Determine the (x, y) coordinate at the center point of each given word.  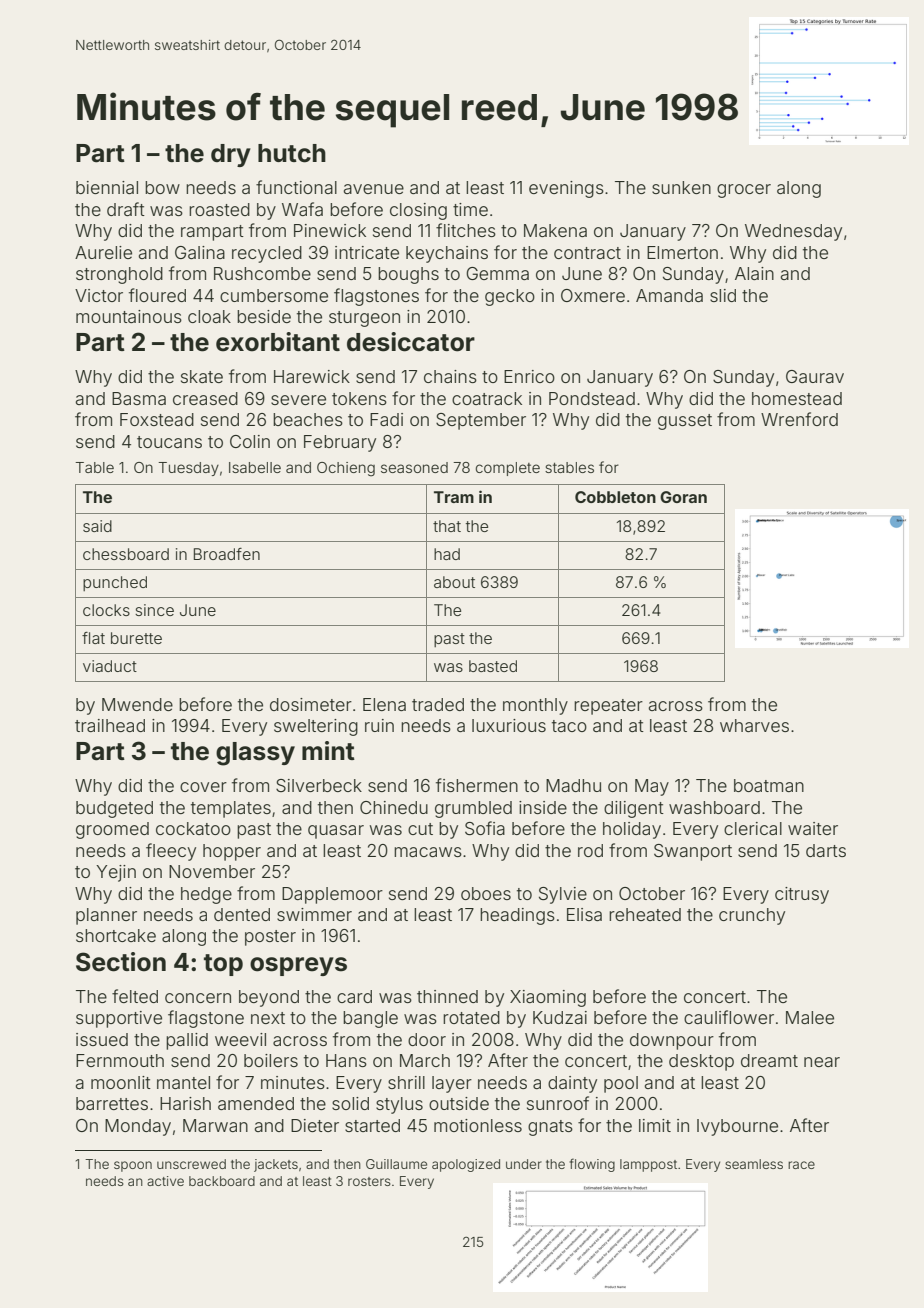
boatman (769, 785)
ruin (379, 725)
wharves (754, 725)
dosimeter (311, 704)
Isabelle (255, 467)
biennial (107, 187)
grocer (744, 191)
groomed (112, 830)
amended (256, 1103)
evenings (566, 189)
